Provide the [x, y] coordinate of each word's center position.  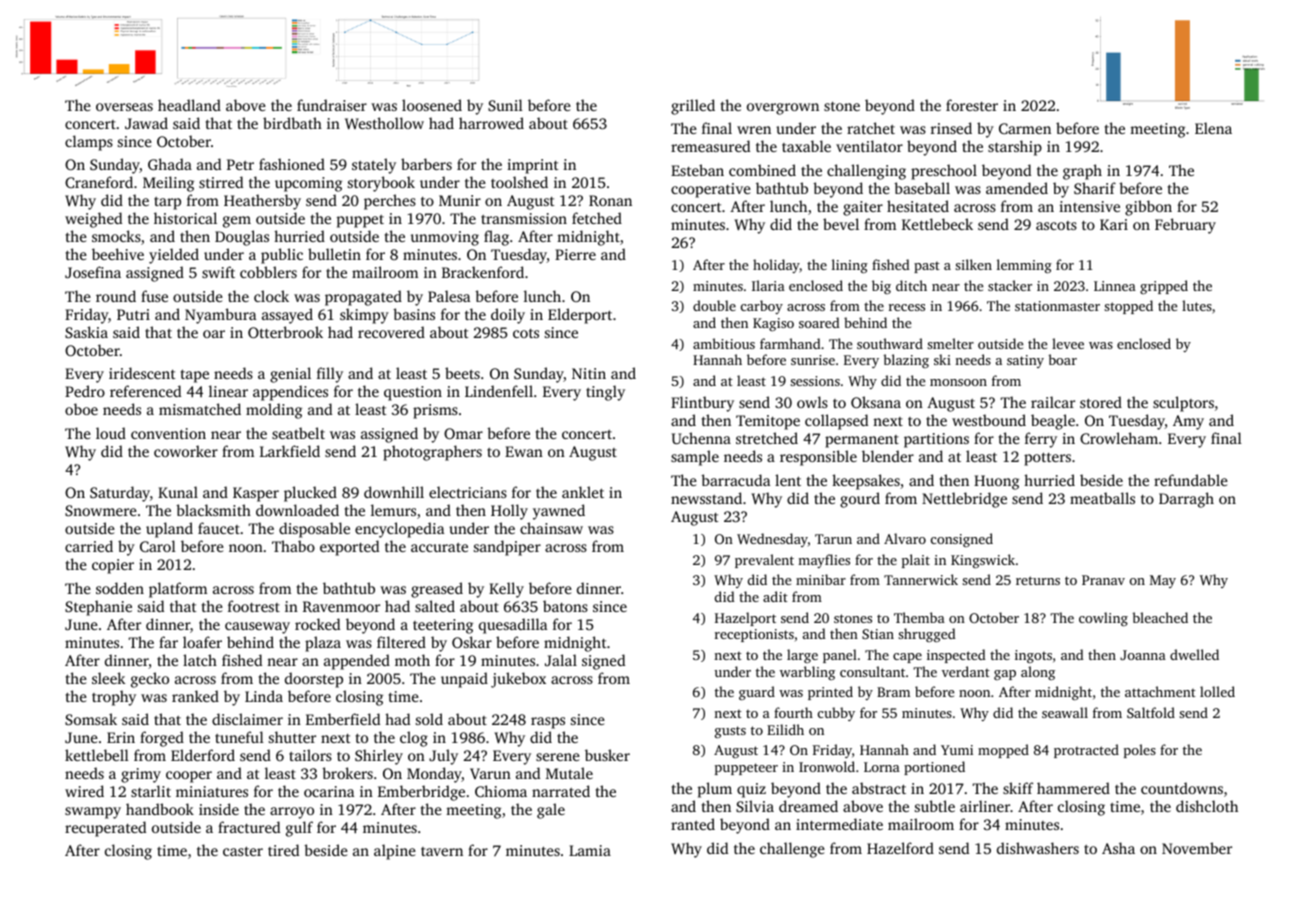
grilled [693, 107]
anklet [583, 492]
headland [189, 105]
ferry [1041, 440]
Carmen [1025, 128]
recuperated [105, 829]
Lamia [590, 850]
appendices [290, 393]
